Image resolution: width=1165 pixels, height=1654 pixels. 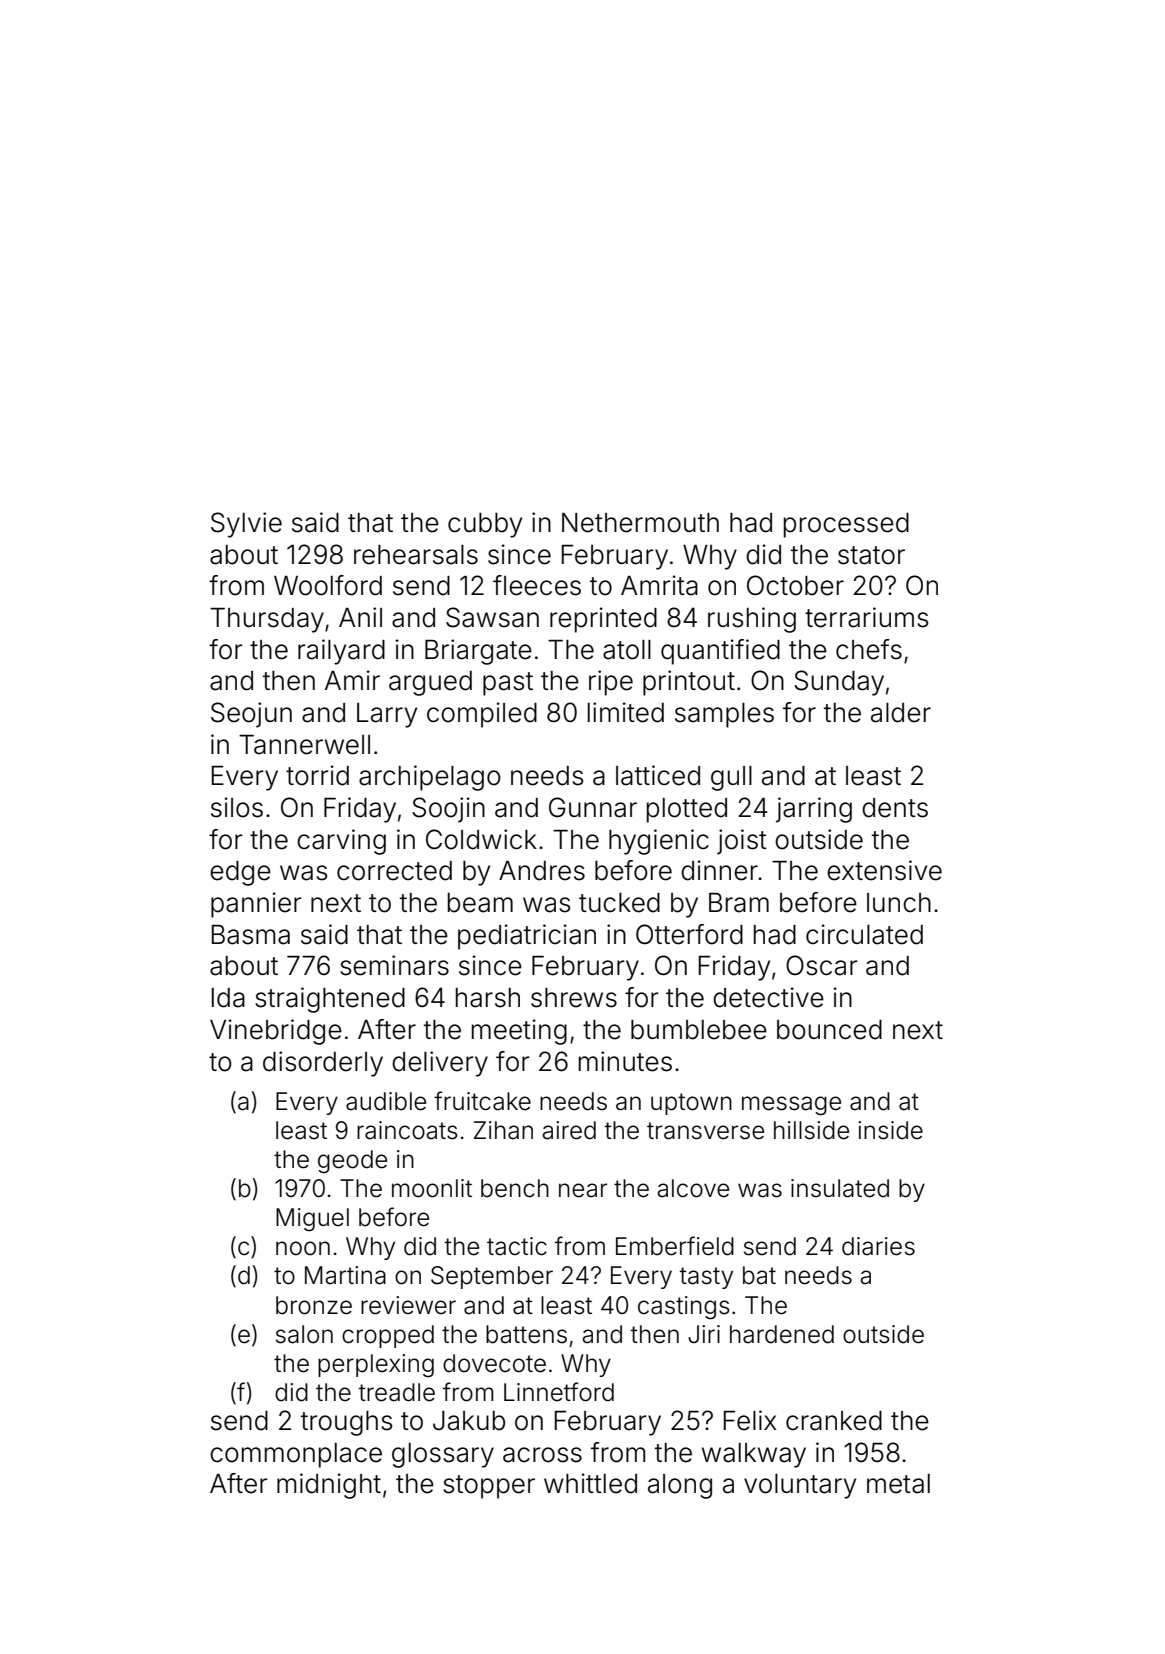 What do you see at coordinates (430, 778) in the screenshot?
I see `archipelago` at bounding box center [430, 778].
